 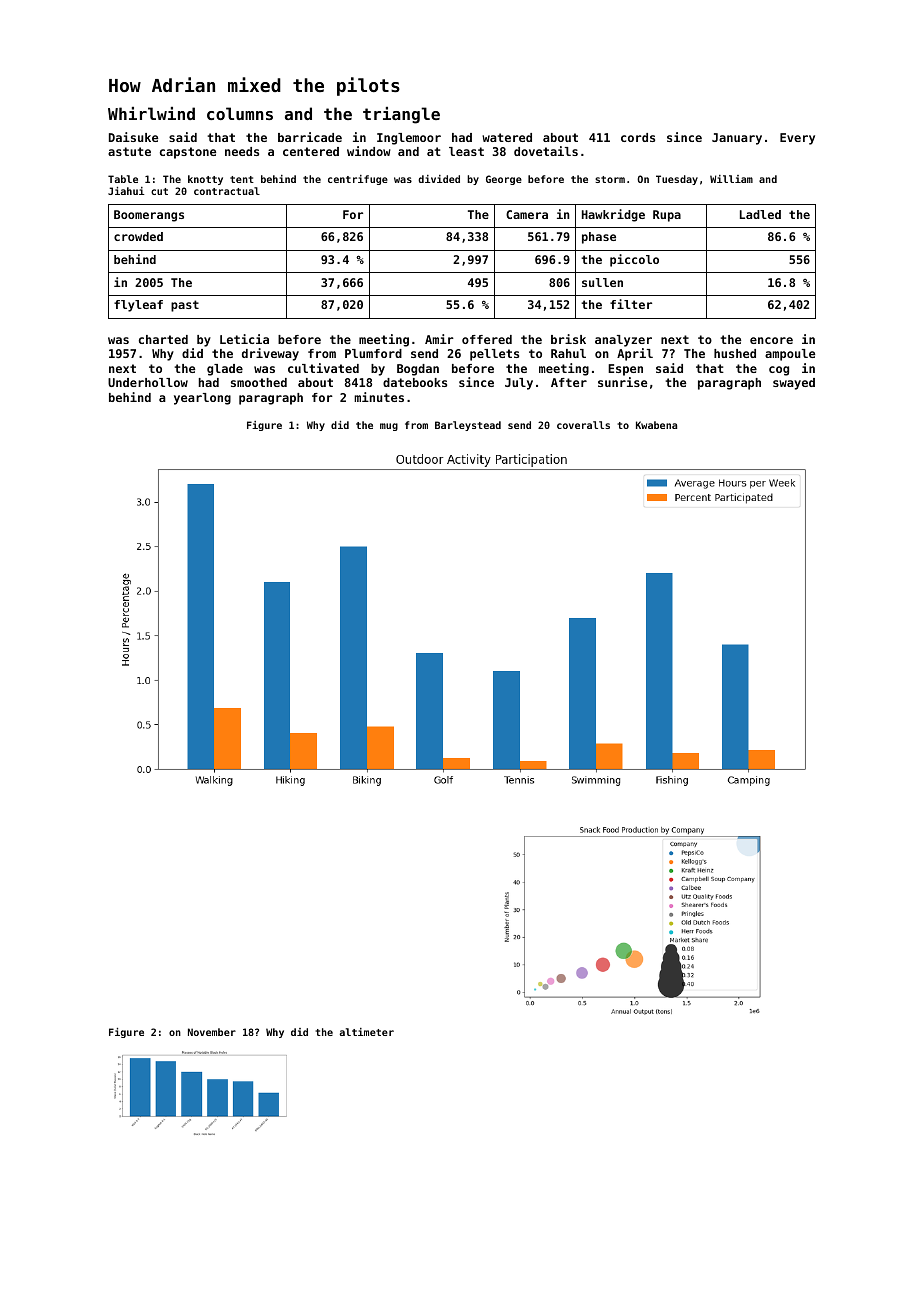 What do you see at coordinates (367, 1032) in the page?
I see `altimeter` at bounding box center [367, 1032].
